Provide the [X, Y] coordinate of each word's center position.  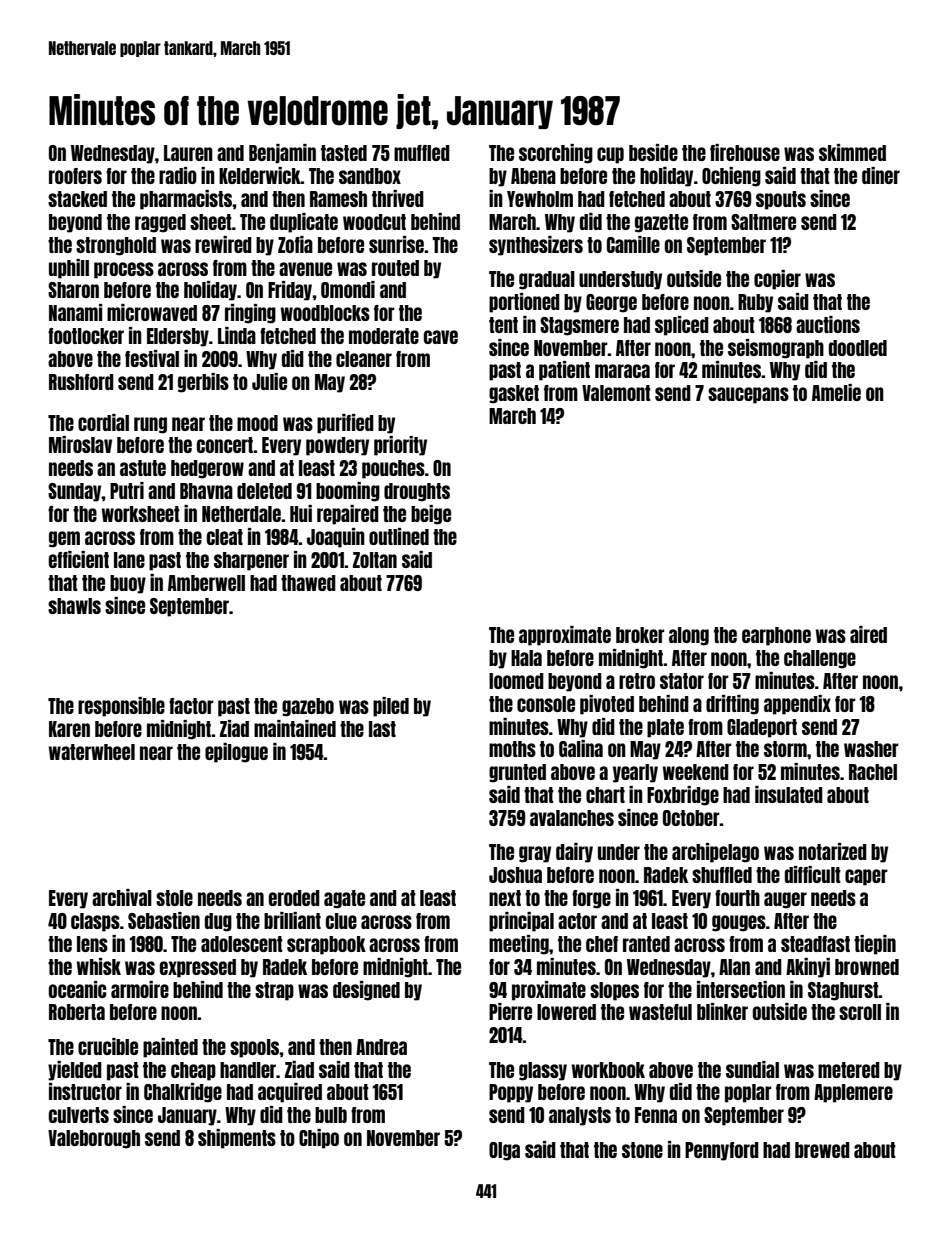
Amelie [836, 392]
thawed [308, 583]
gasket [514, 394]
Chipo [319, 1139]
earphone [776, 636]
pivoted [607, 705]
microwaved [152, 312]
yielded [75, 1071]
